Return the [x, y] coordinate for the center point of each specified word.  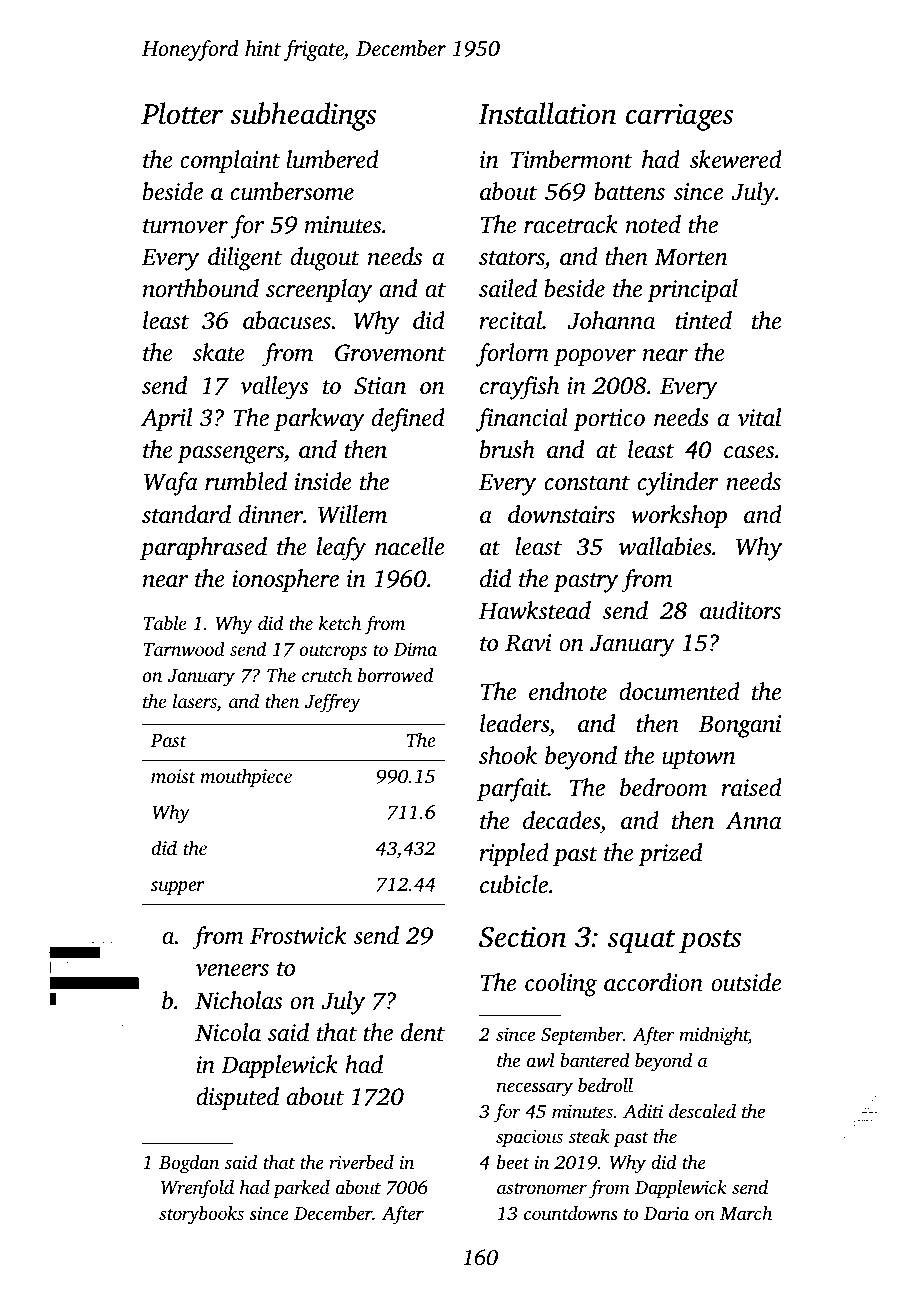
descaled [702, 1111]
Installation [547, 113]
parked [301, 1189]
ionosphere [285, 581]
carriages [679, 117]
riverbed [361, 1162]
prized [670, 855]
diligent [245, 259]
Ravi [528, 643]
